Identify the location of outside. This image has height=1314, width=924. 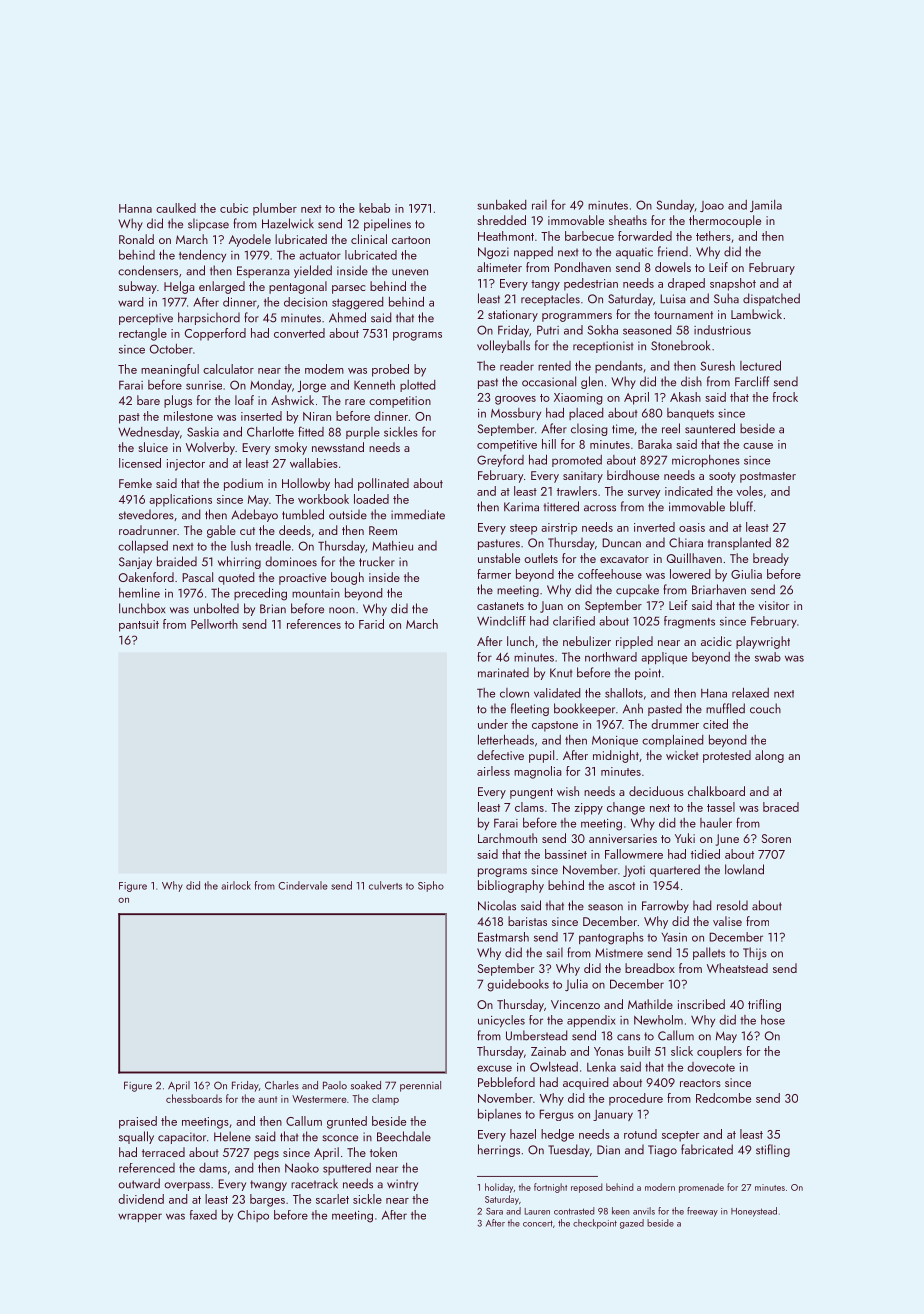
(348, 514).
